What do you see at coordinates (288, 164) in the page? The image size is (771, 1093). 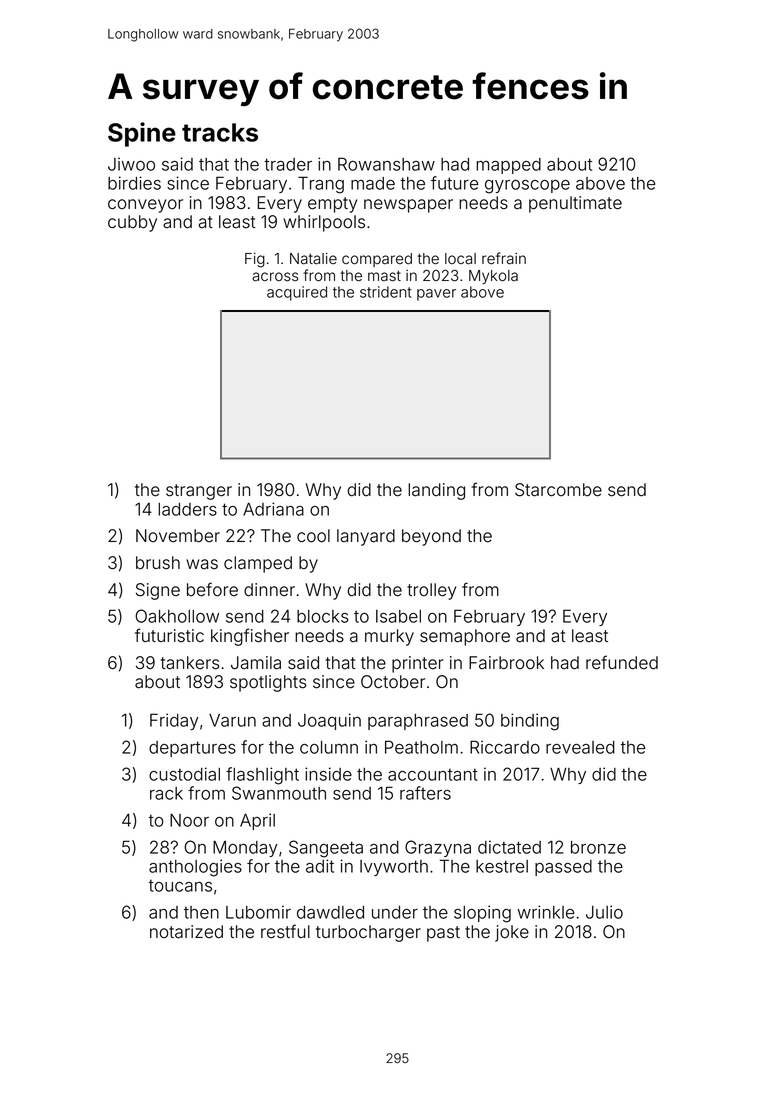 I see `trader` at bounding box center [288, 164].
